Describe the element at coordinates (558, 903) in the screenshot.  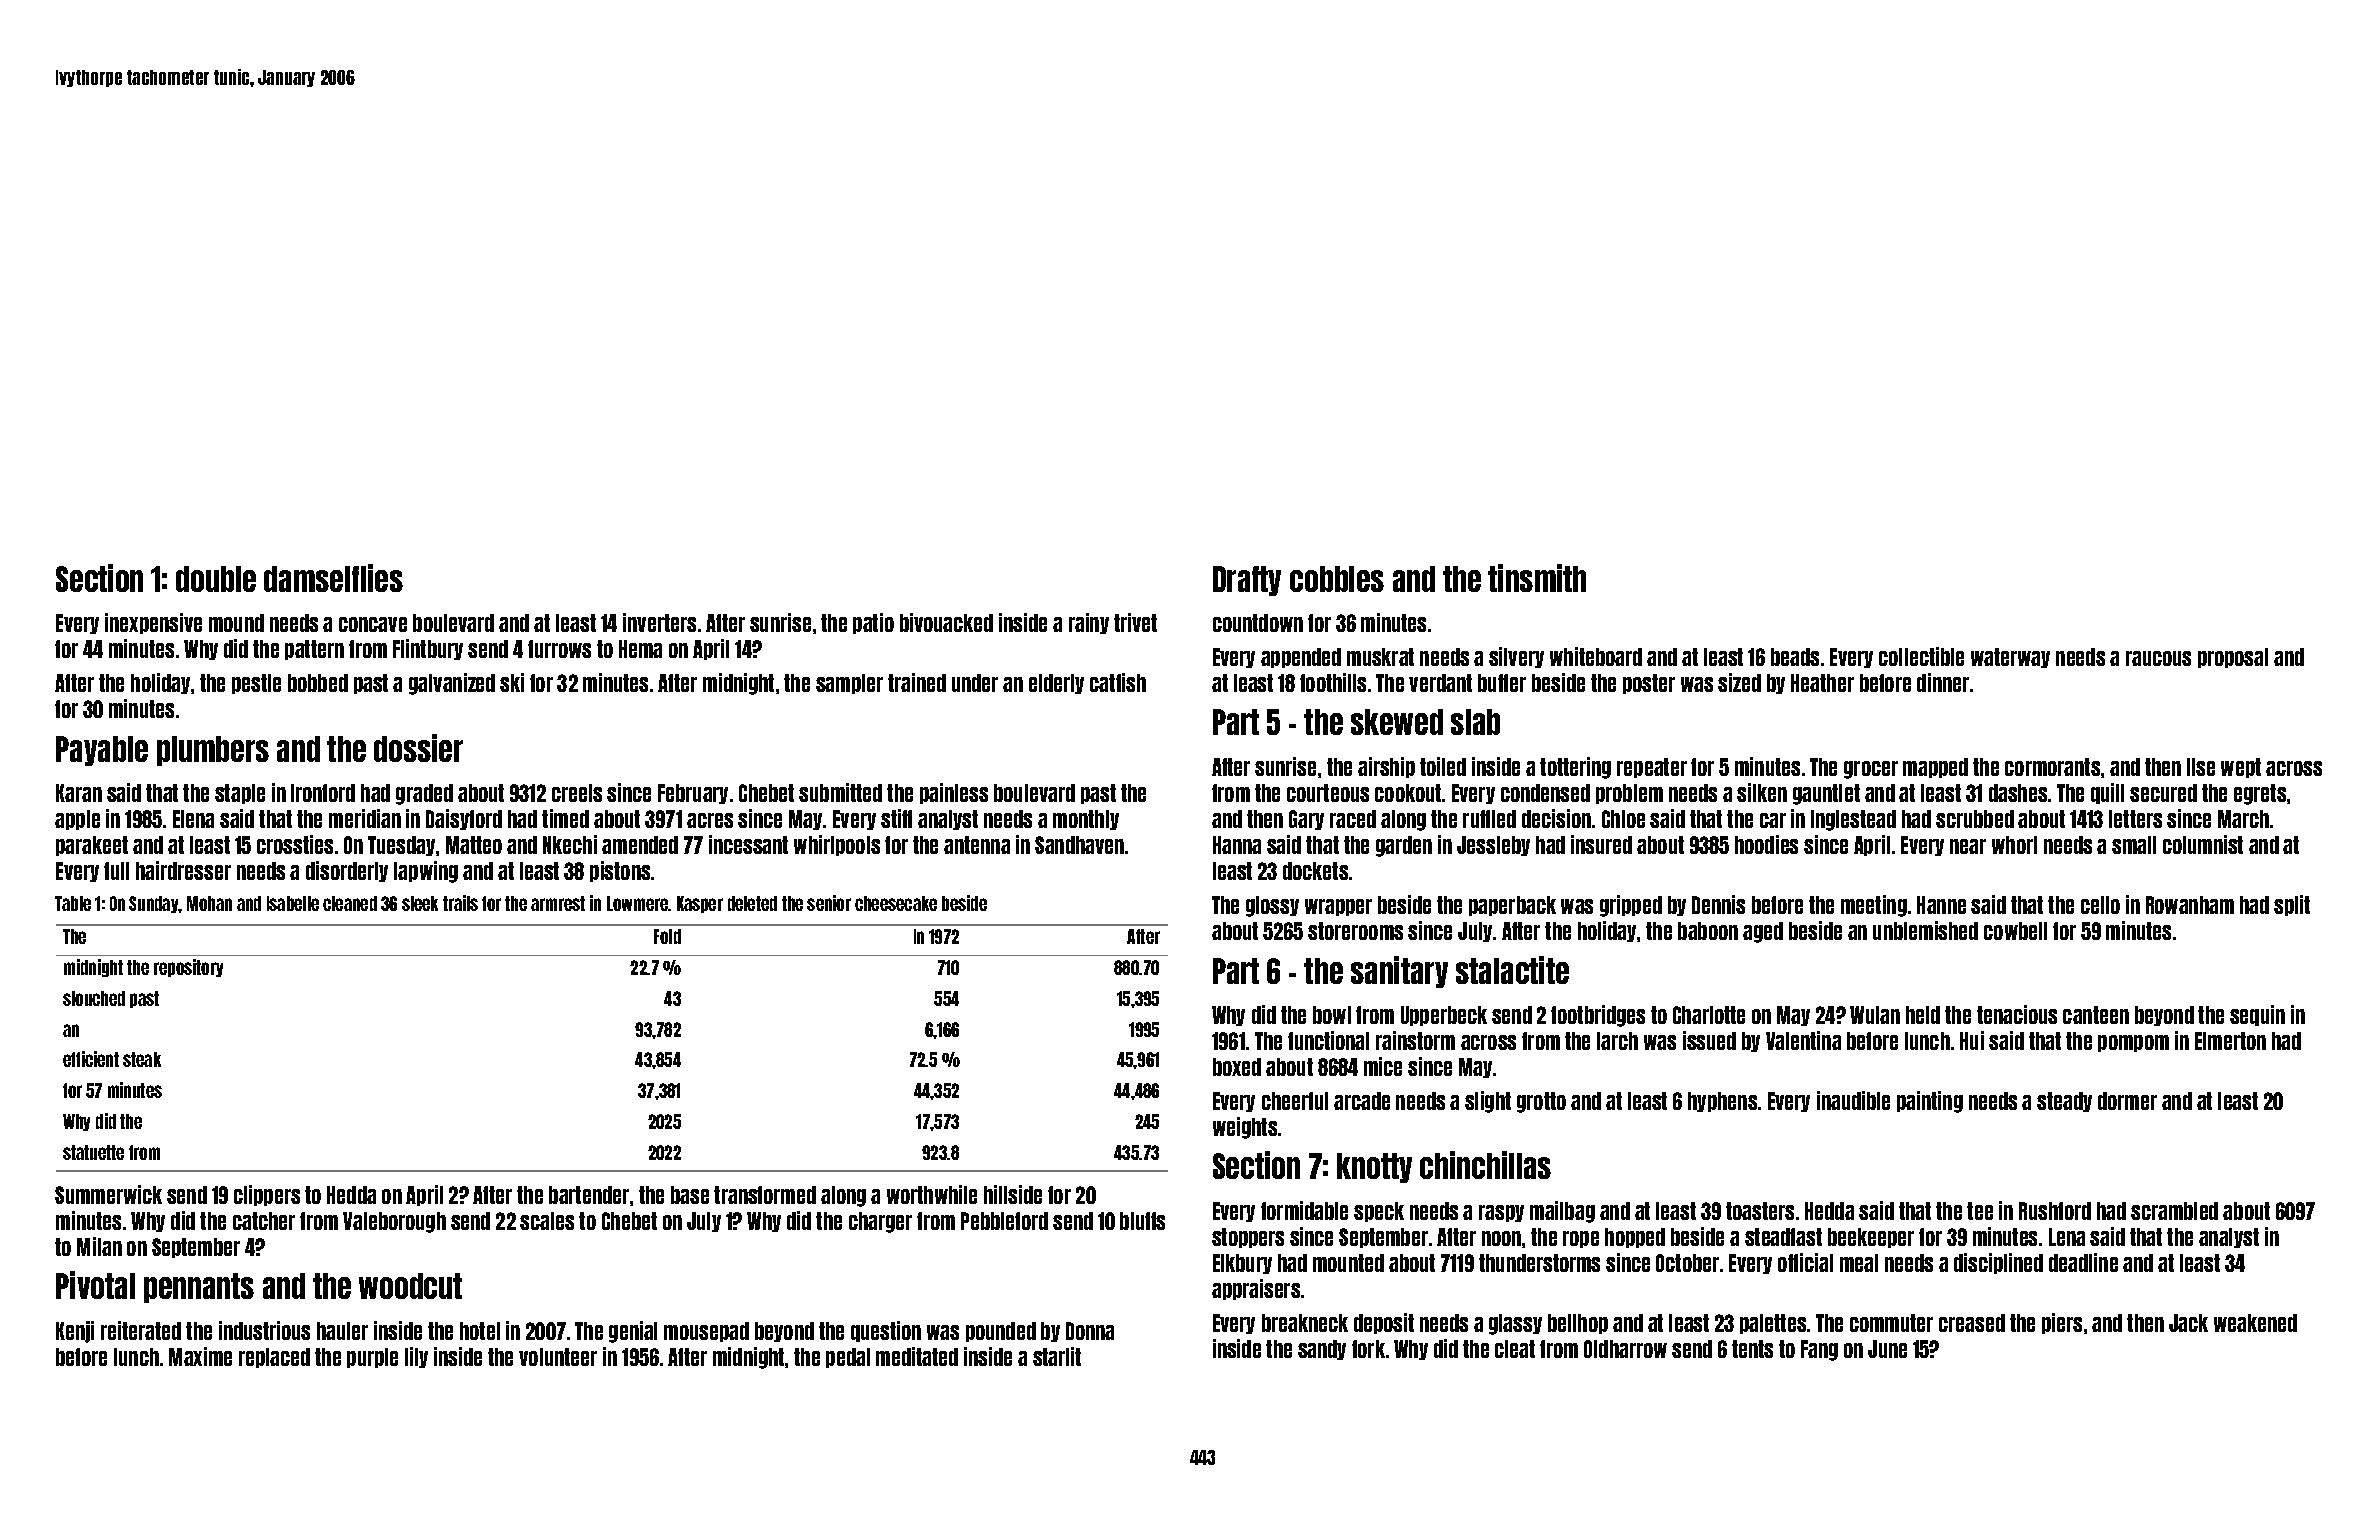
I see `armrest` at that location.
